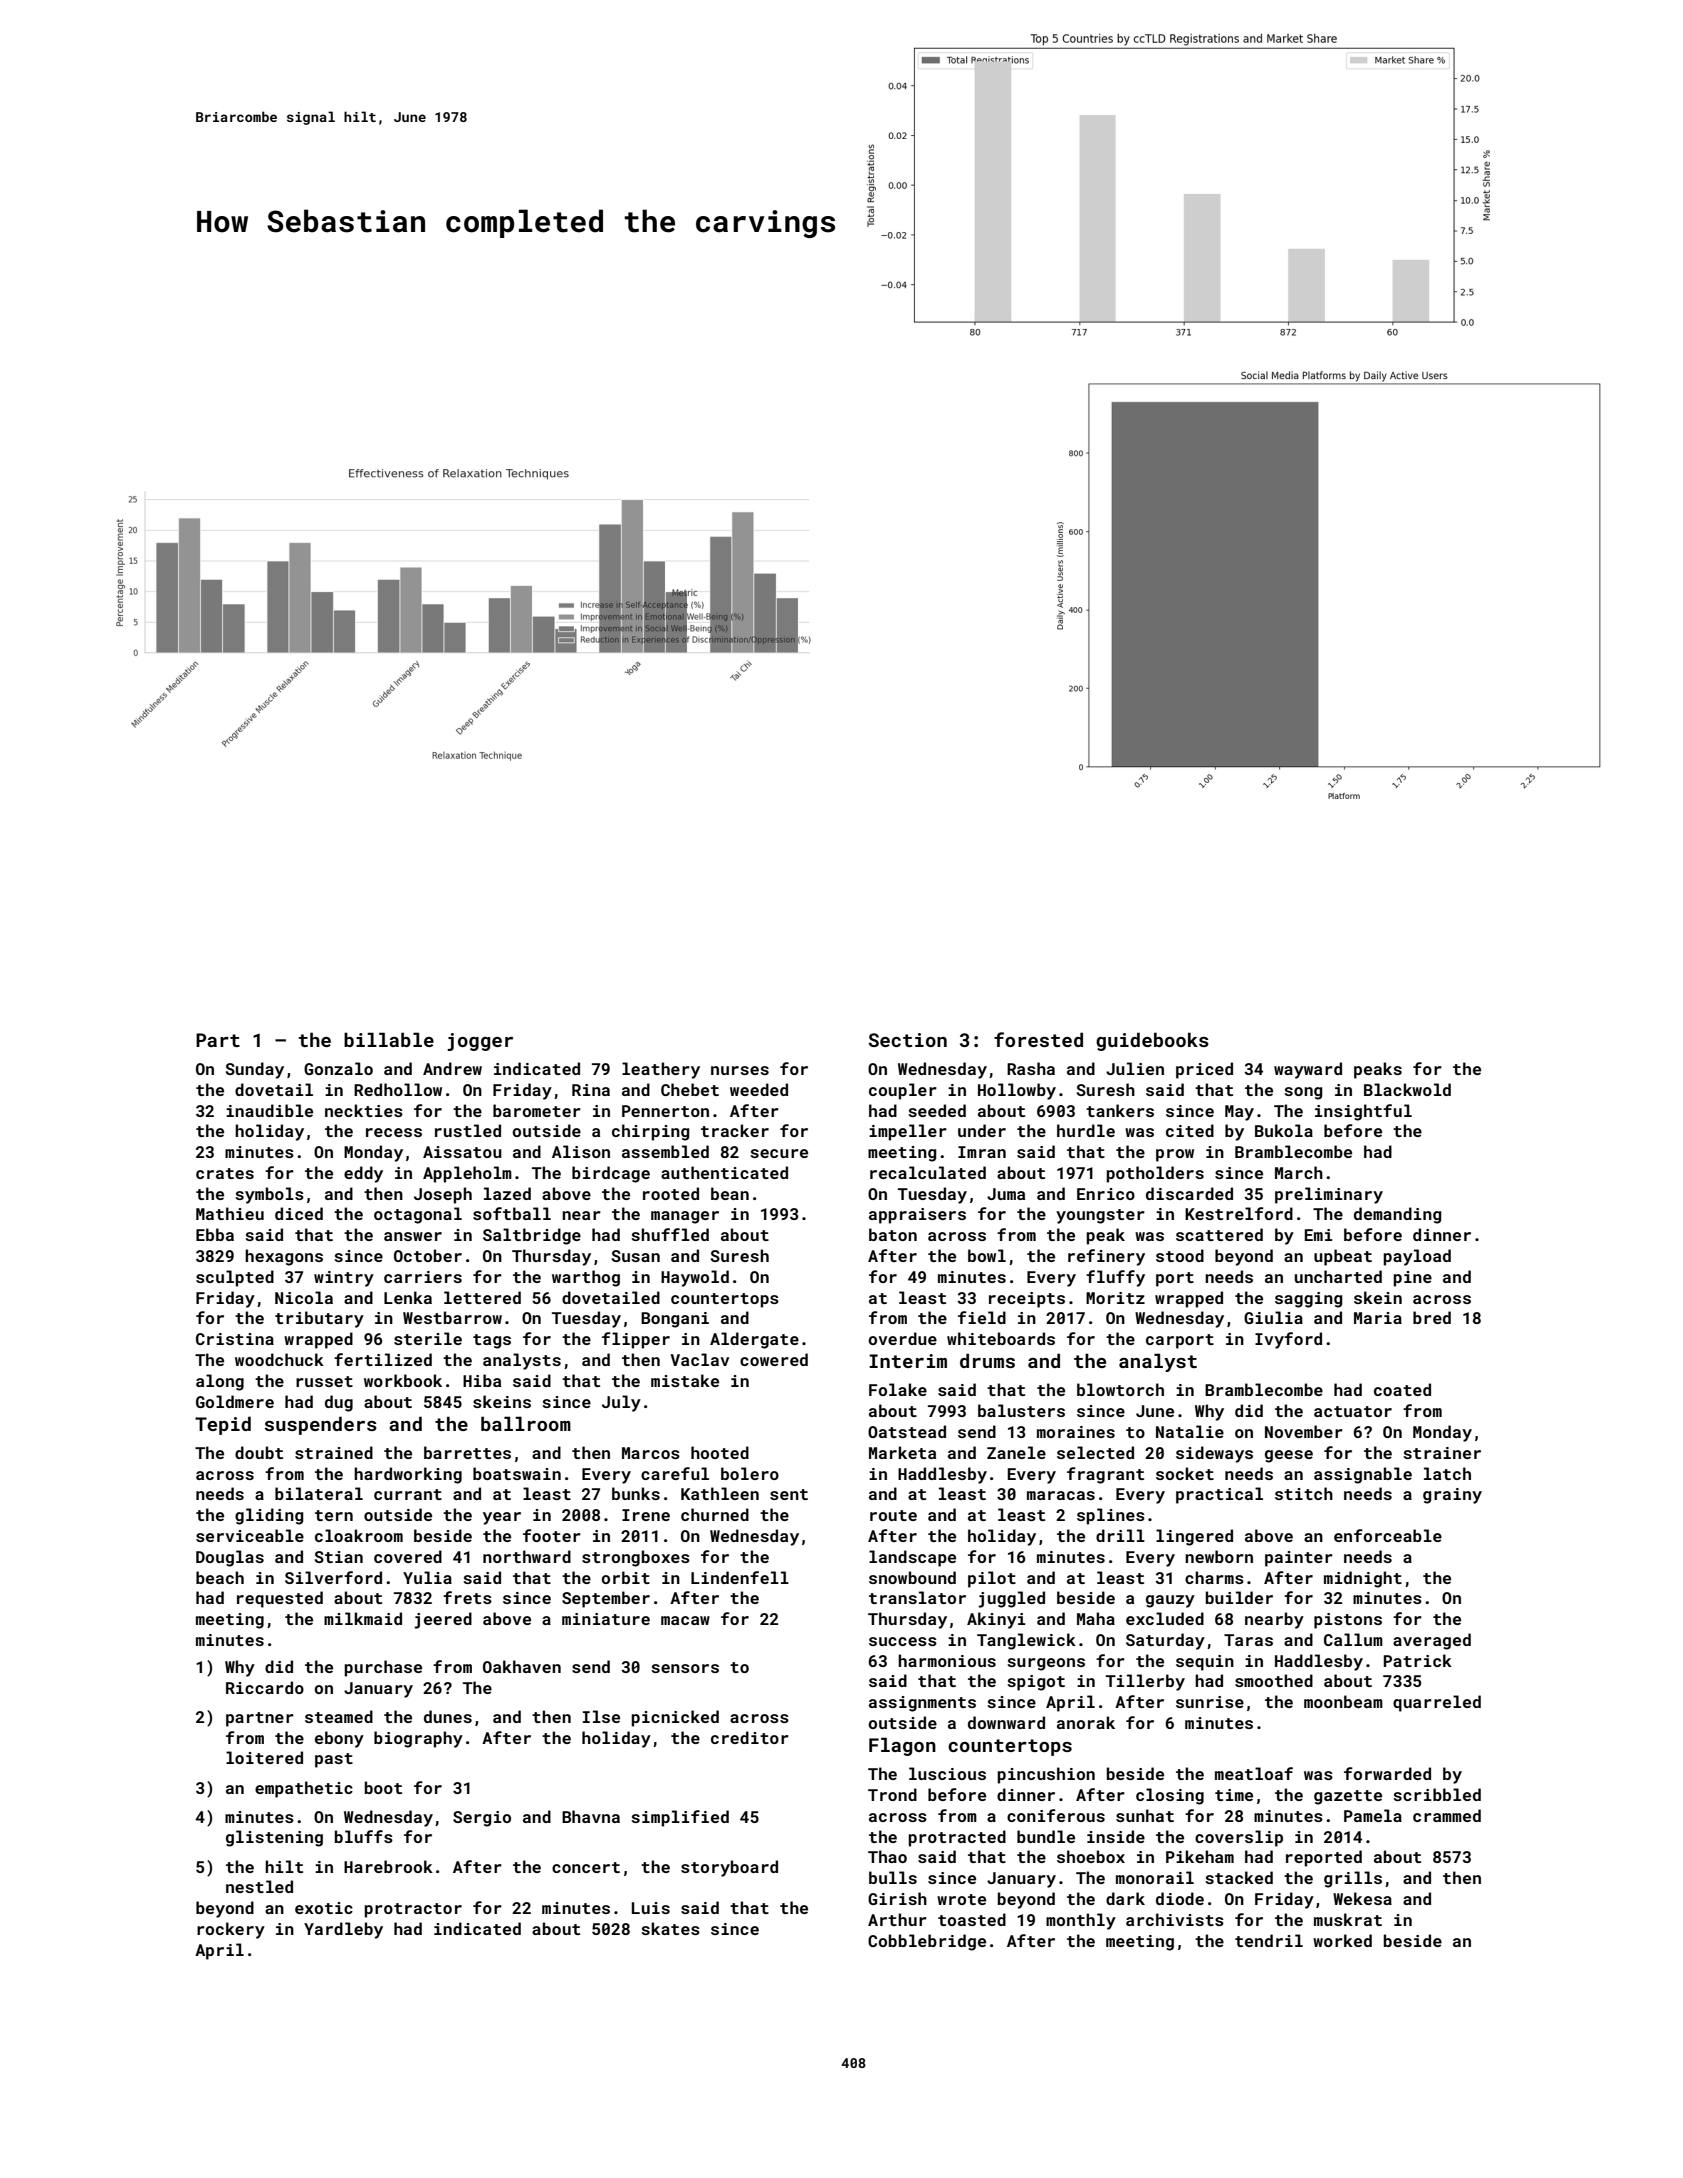 The height and width of the image is (2178, 1683). What do you see at coordinates (1273, 1317) in the image?
I see `Giulia` at bounding box center [1273, 1317].
